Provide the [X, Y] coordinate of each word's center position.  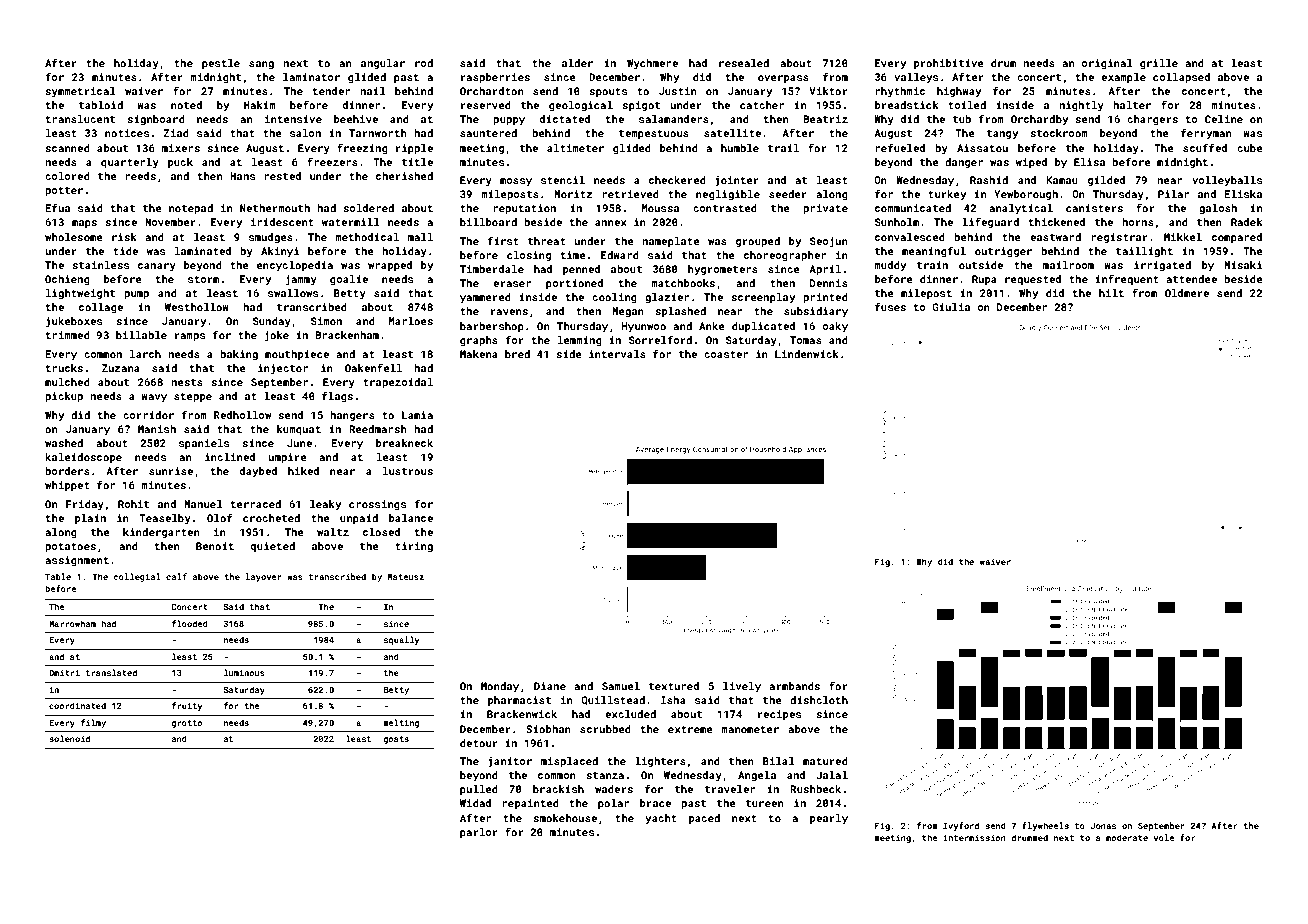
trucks [64, 368]
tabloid [101, 105]
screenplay [763, 298]
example [1123, 78]
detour [479, 743]
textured [674, 686]
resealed [744, 63]
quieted [273, 547]
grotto [186, 724]
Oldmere [1187, 293]
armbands [794, 686]
